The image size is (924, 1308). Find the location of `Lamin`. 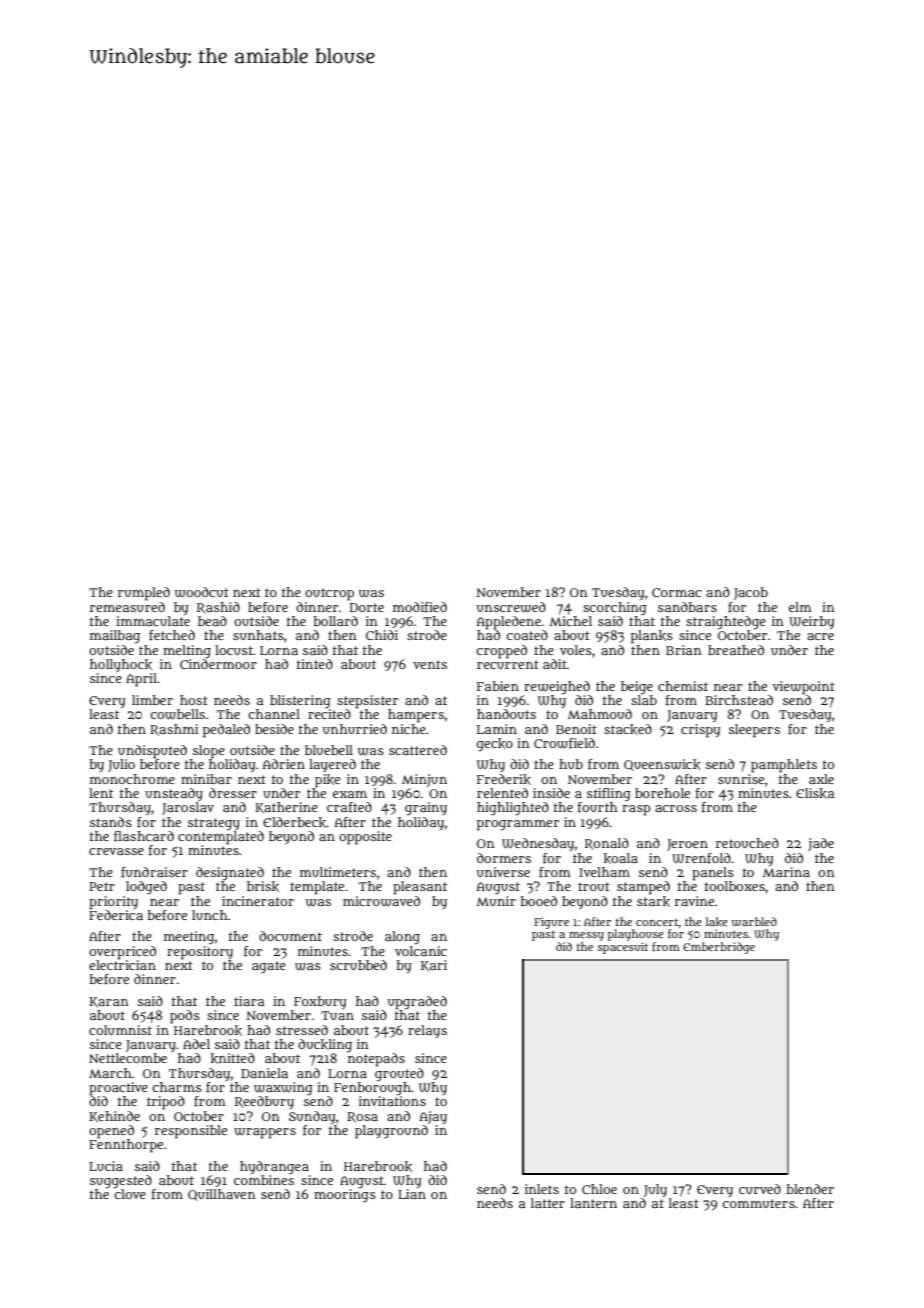

Lamin is located at coordinates (497, 729).
